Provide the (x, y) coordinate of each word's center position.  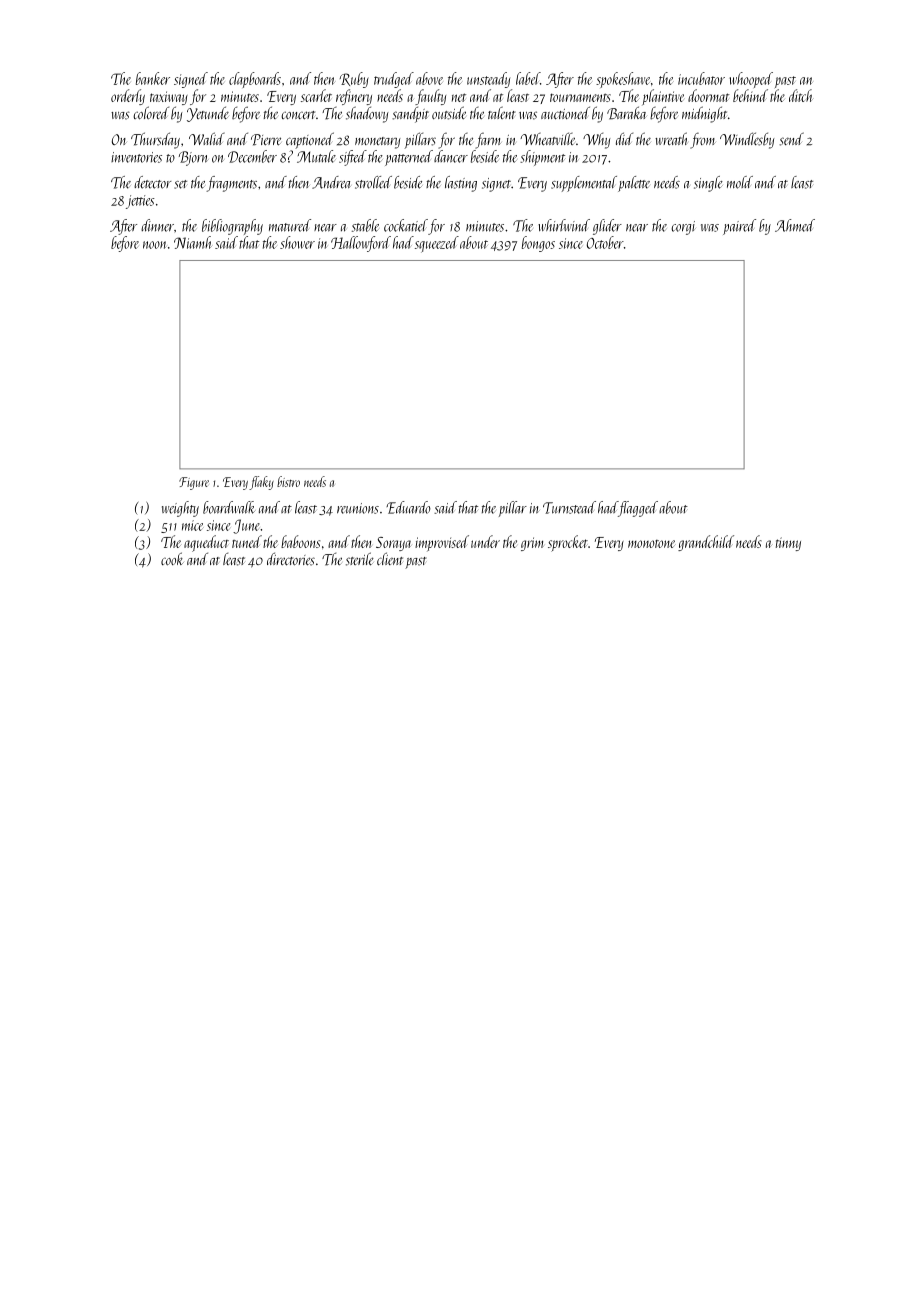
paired (739, 227)
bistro (288, 481)
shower (297, 242)
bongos (538, 244)
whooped (751, 80)
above (429, 78)
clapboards (255, 80)
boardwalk (229, 507)
